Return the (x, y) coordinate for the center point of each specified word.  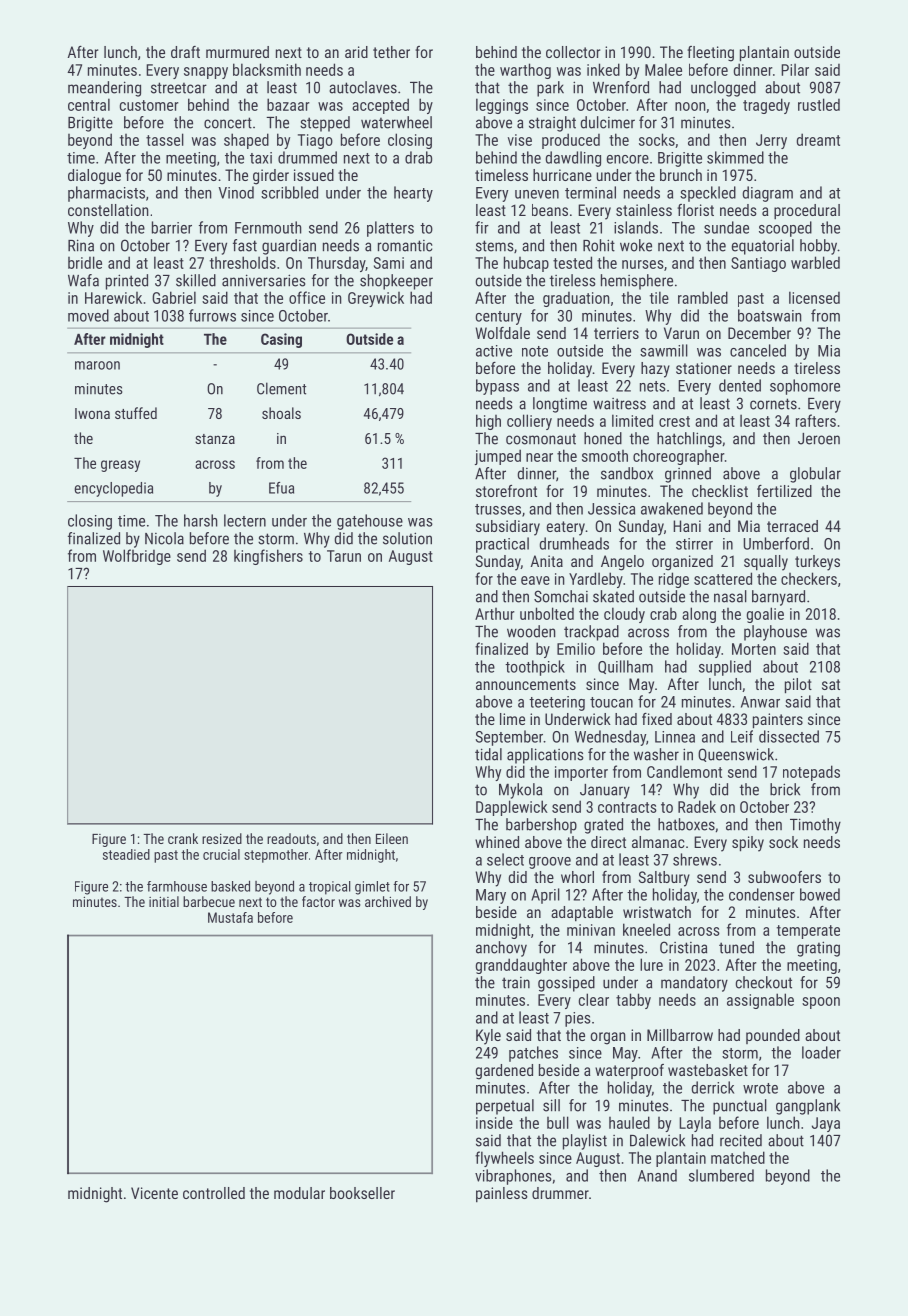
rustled (819, 104)
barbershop (541, 826)
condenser (762, 894)
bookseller (362, 1193)
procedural (807, 212)
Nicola (164, 538)
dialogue (94, 177)
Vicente (154, 1193)
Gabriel (174, 297)
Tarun (344, 556)
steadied (126, 854)
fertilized (784, 491)
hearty (413, 194)
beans (550, 210)
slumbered (721, 1175)
